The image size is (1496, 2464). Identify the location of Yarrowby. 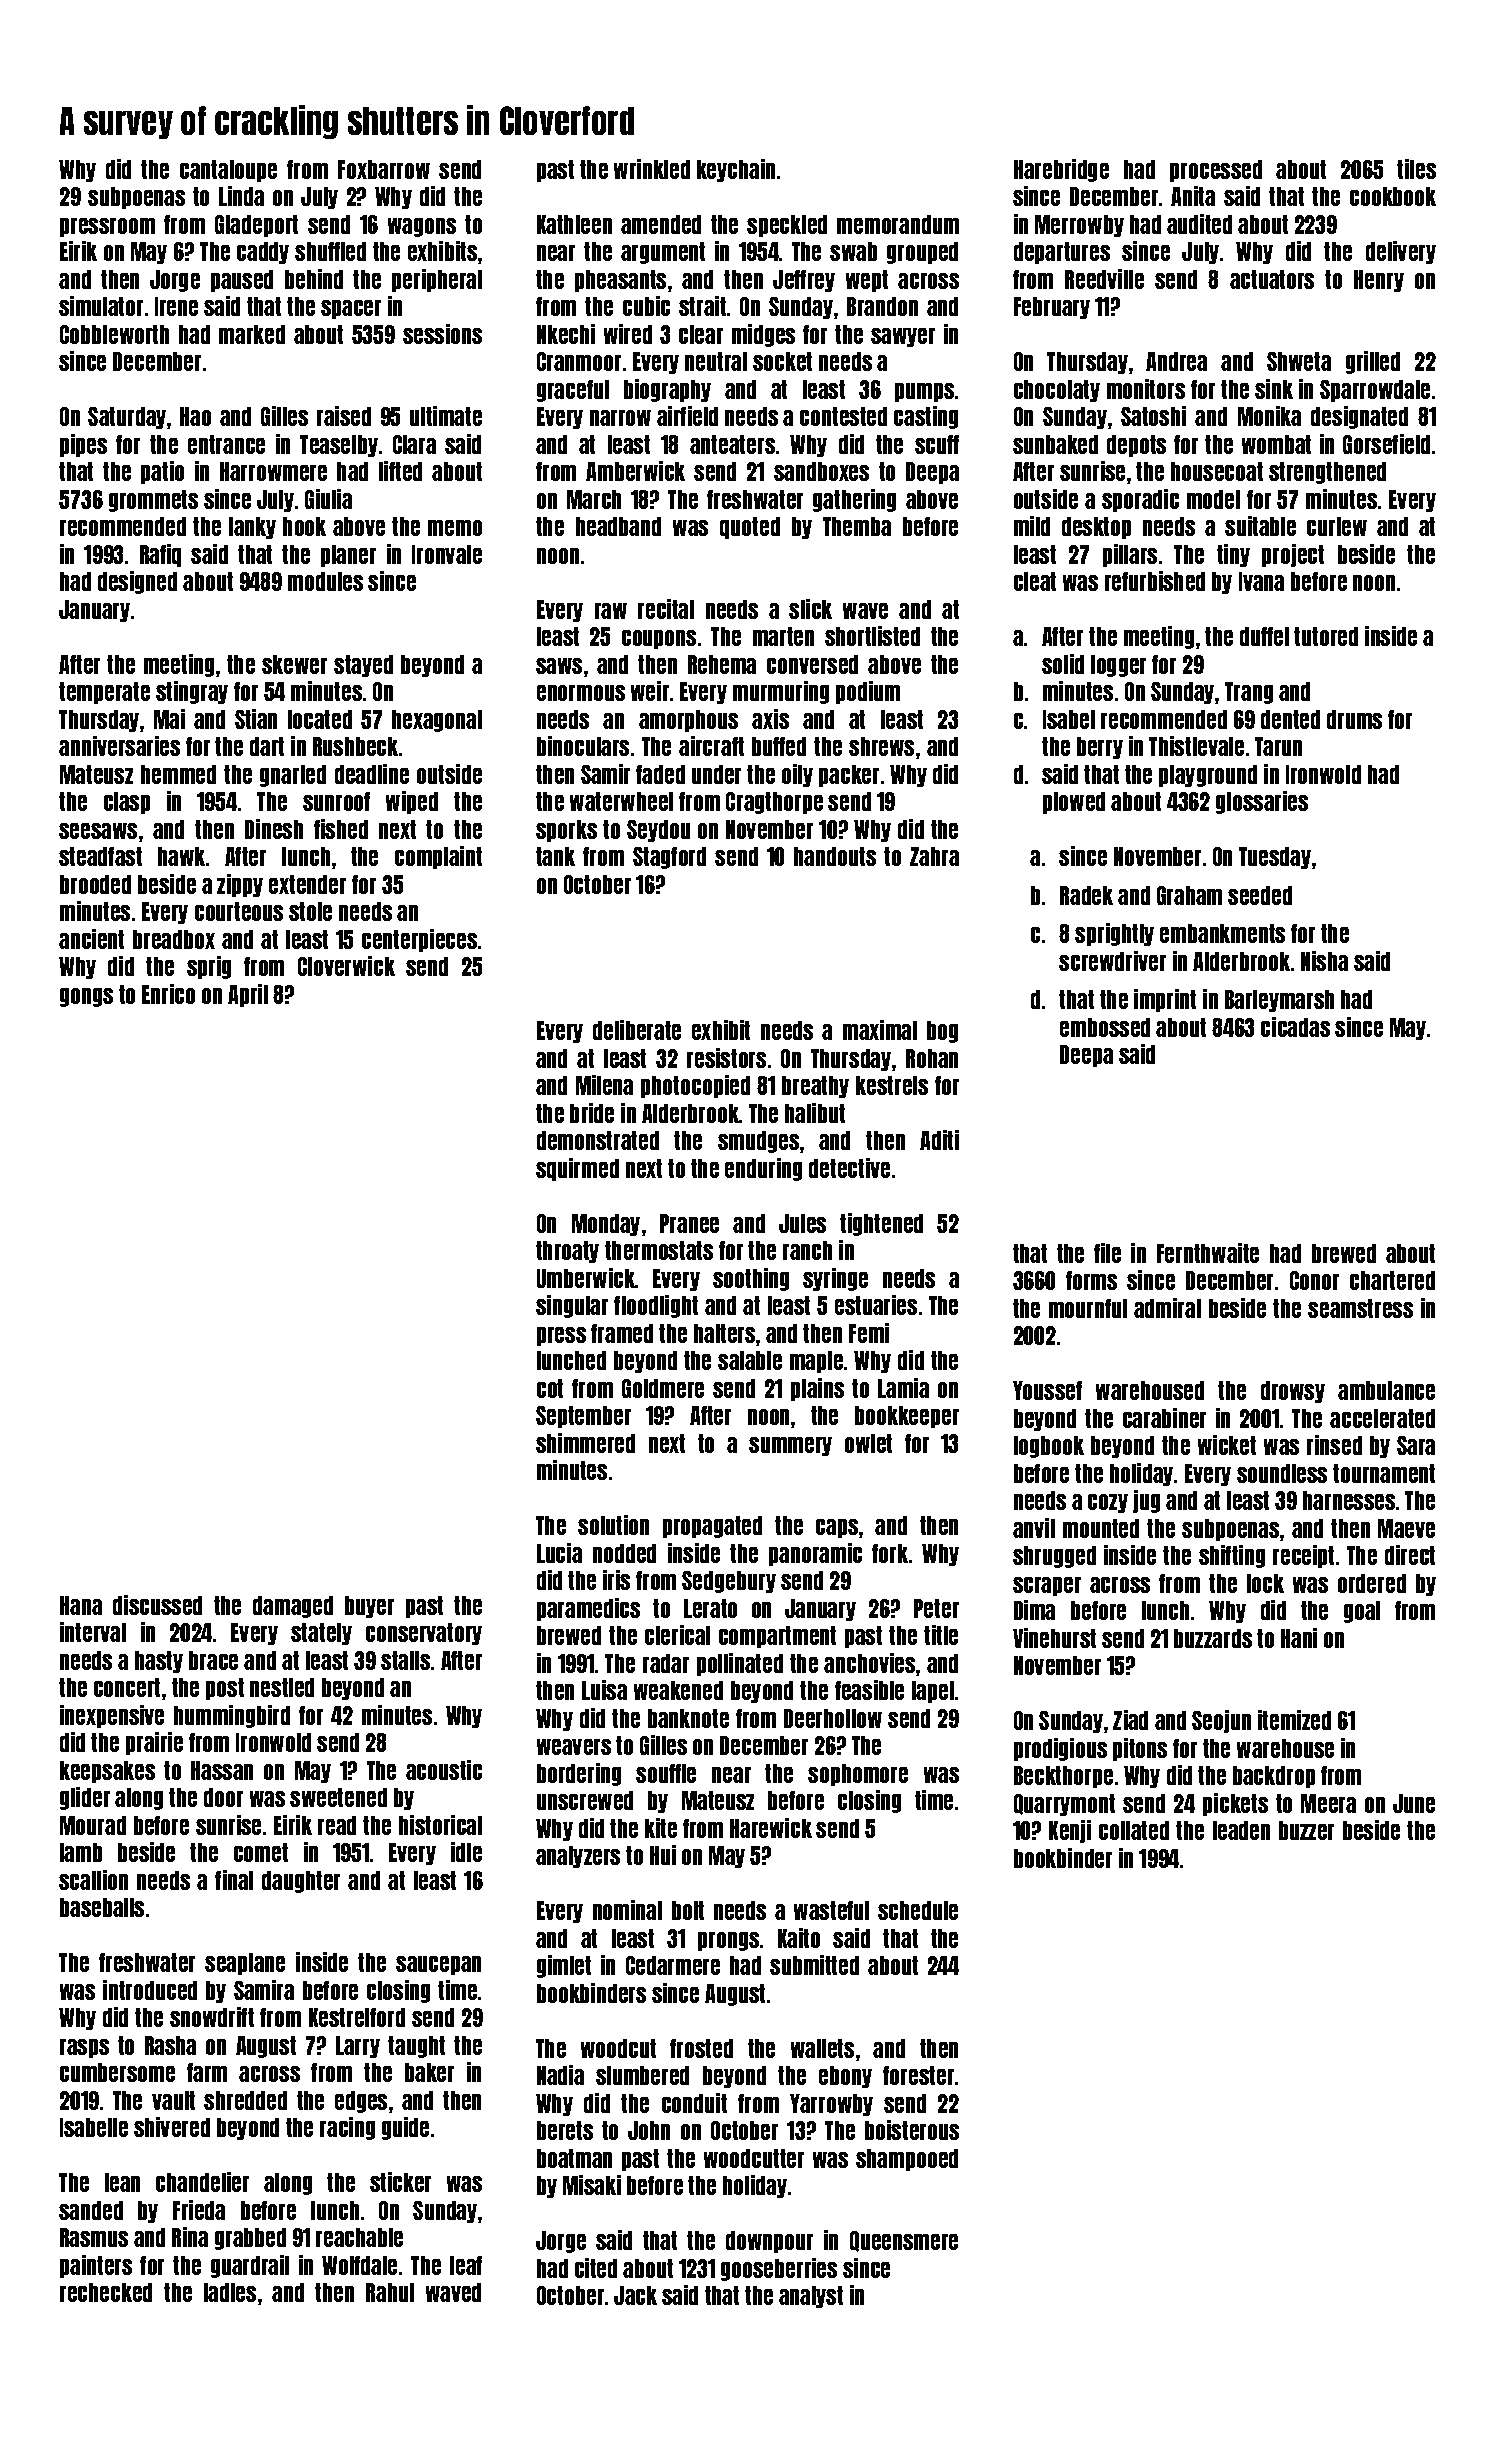
(831, 2105).
